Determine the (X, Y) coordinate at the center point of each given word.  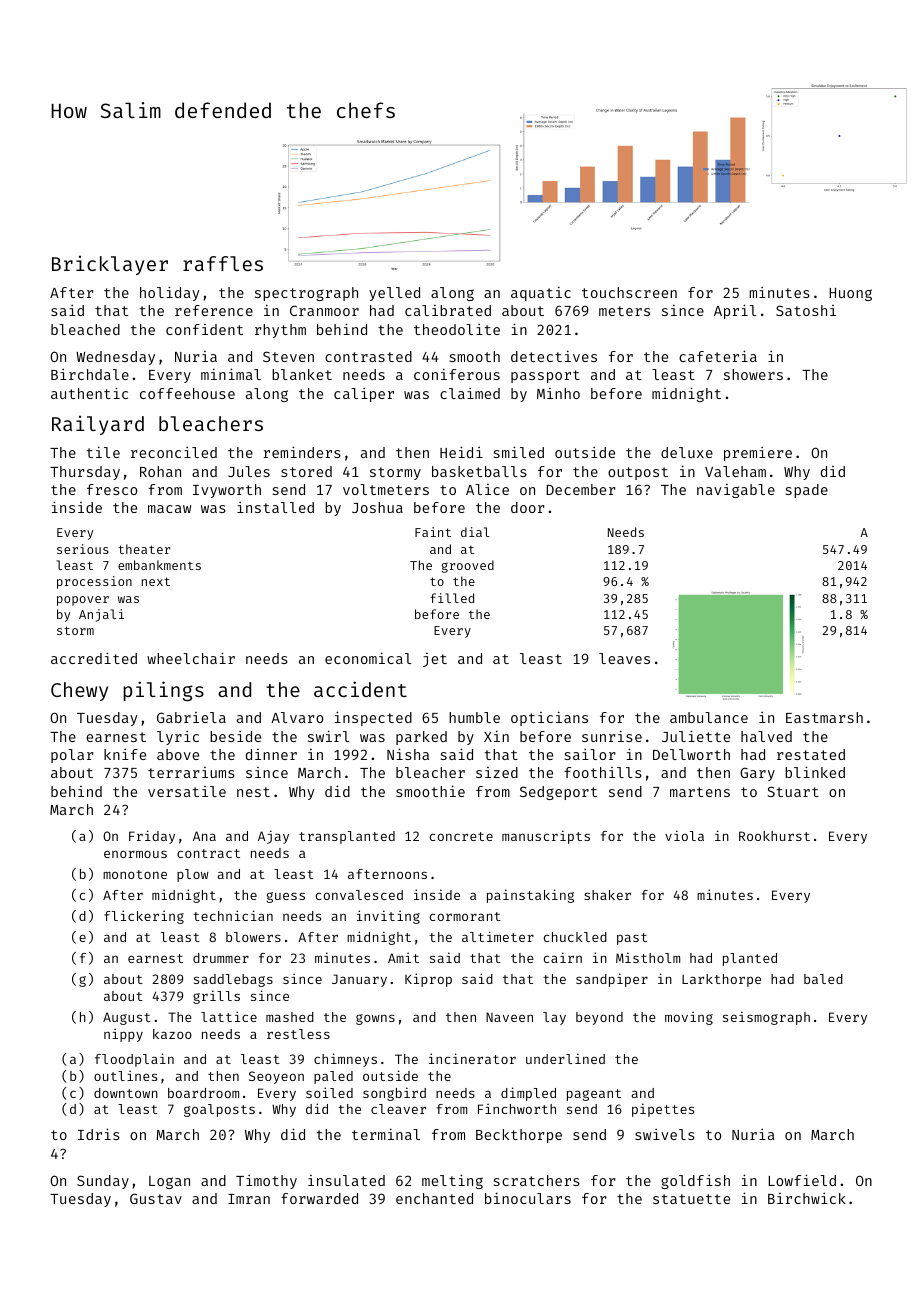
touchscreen (629, 292)
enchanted (434, 1198)
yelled (394, 294)
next (156, 581)
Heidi (461, 452)
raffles (223, 263)
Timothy (266, 1181)
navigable (736, 491)
